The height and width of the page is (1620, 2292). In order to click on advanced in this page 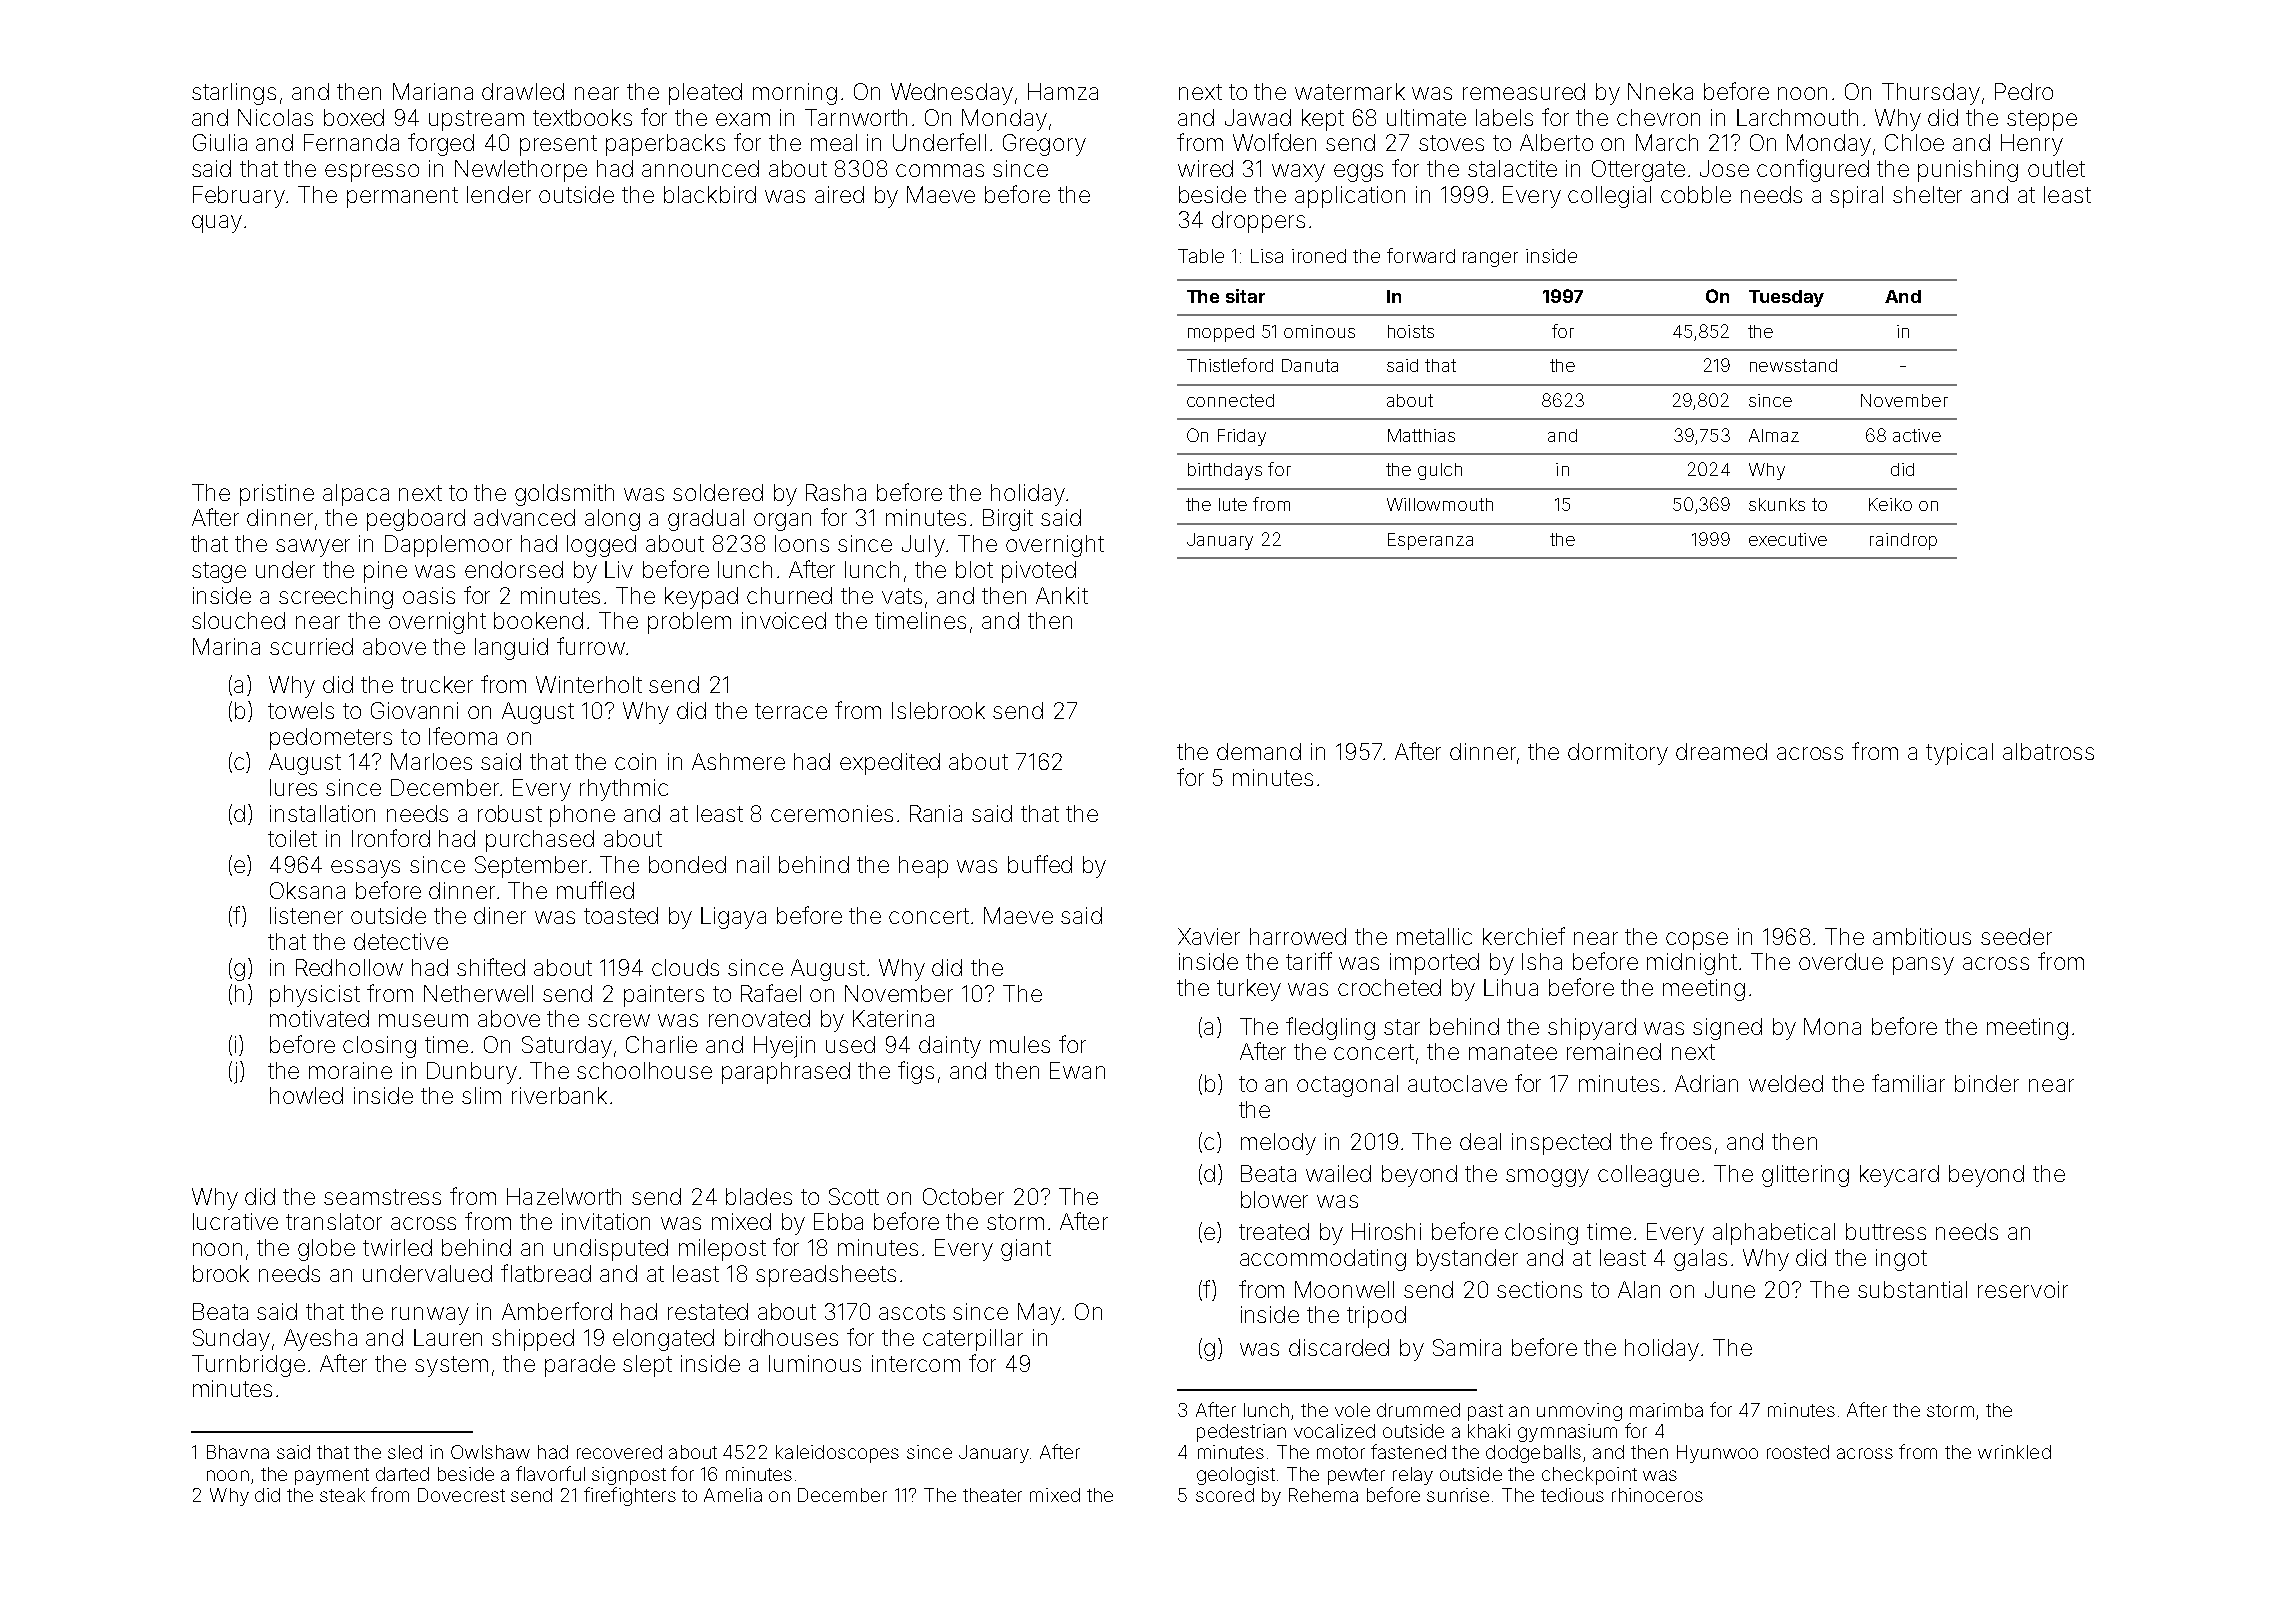, I will do `click(524, 517)`.
